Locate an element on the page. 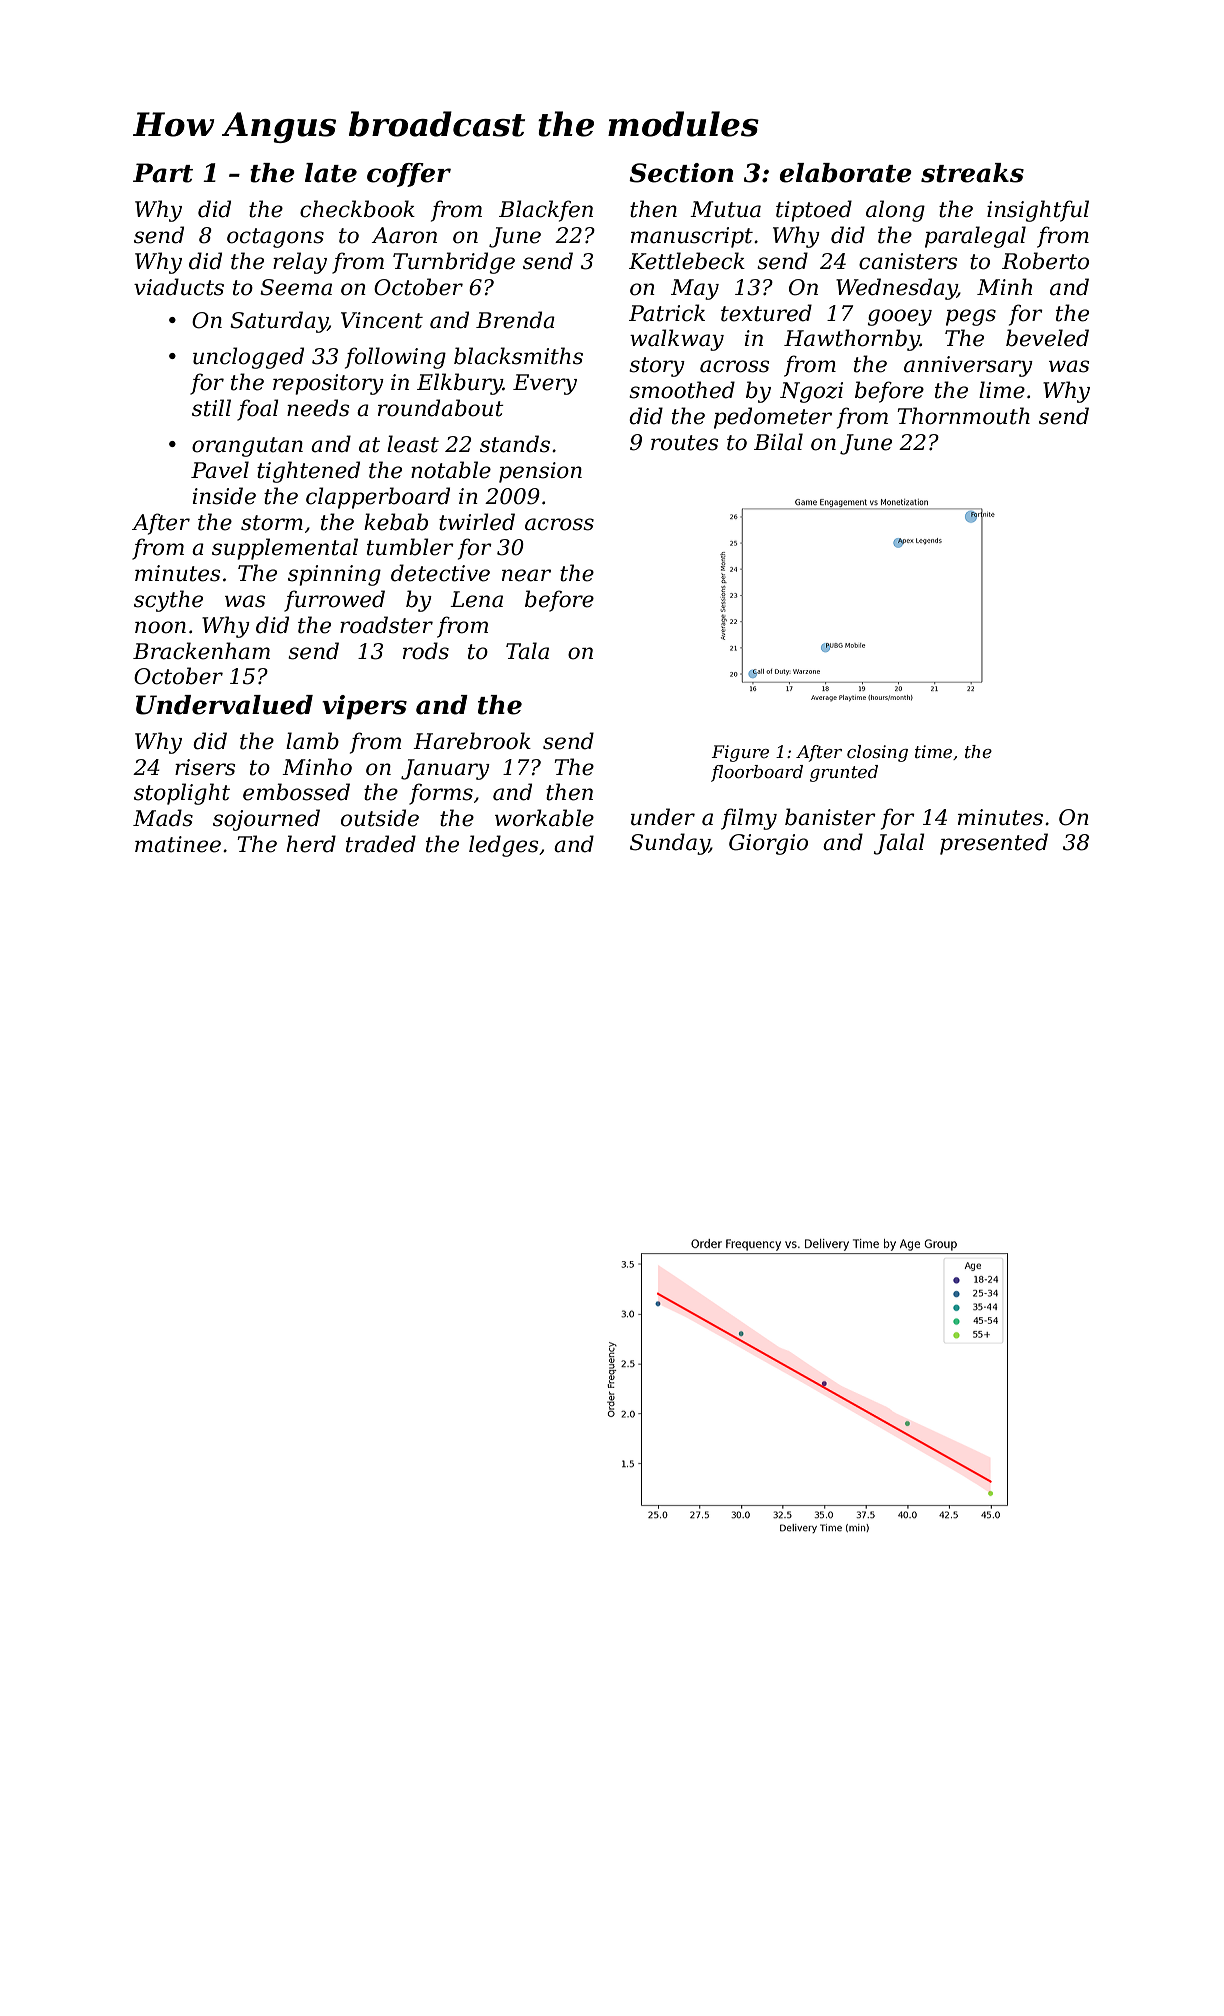  Patrick is located at coordinates (667, 313).
